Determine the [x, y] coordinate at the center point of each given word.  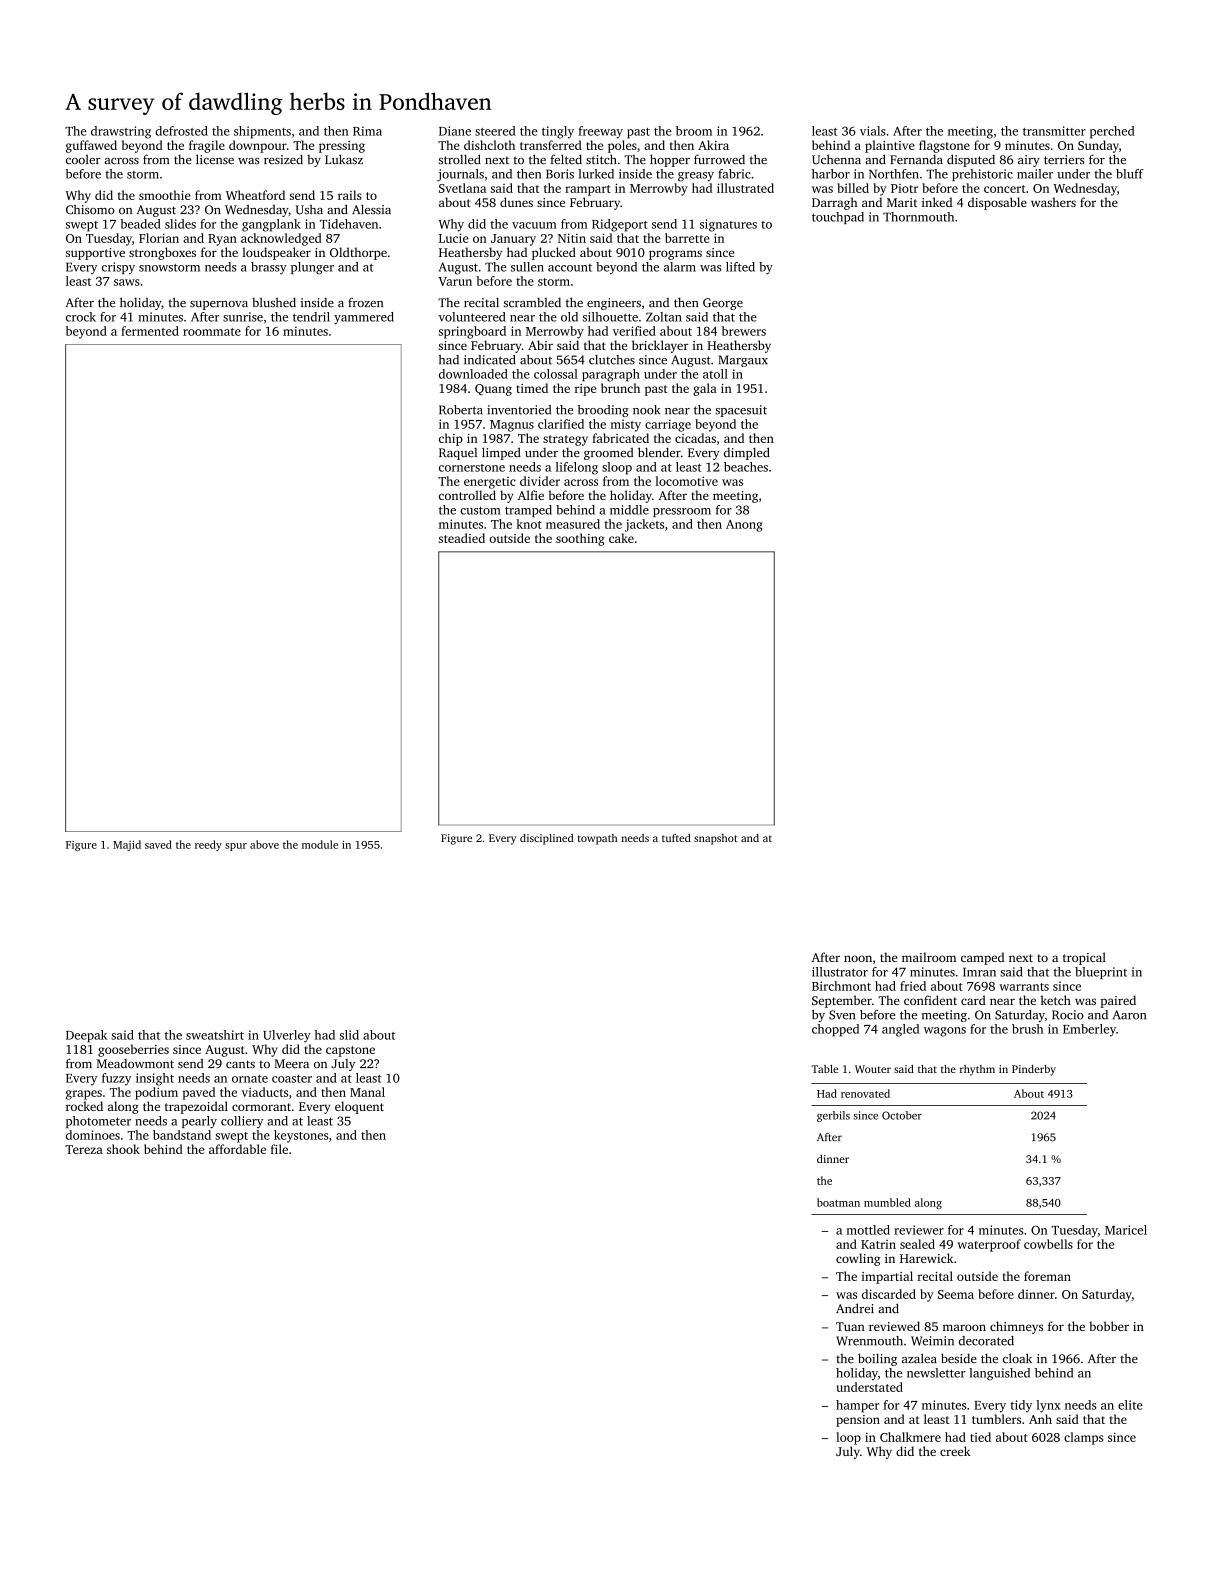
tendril [311, 317]
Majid [127, 845]
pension [858, 1421]
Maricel [1126, 1230]
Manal [367, 1092]
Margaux [743, 361]
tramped [528, 511]
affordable [237, 1149]
